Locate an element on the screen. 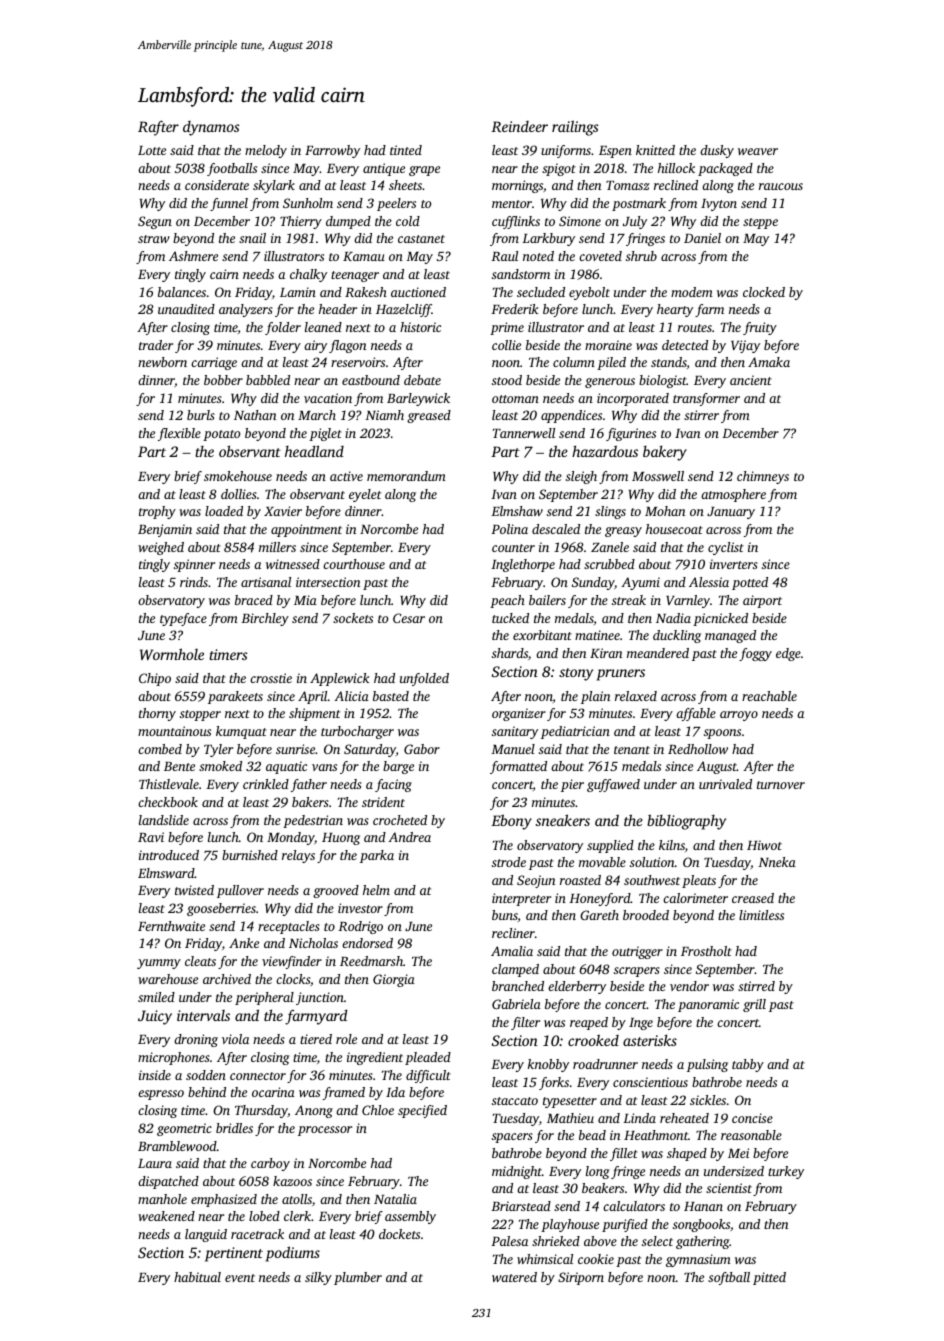 The image size is (944, 1341). dynamos is located at coordinates (211, 128).
